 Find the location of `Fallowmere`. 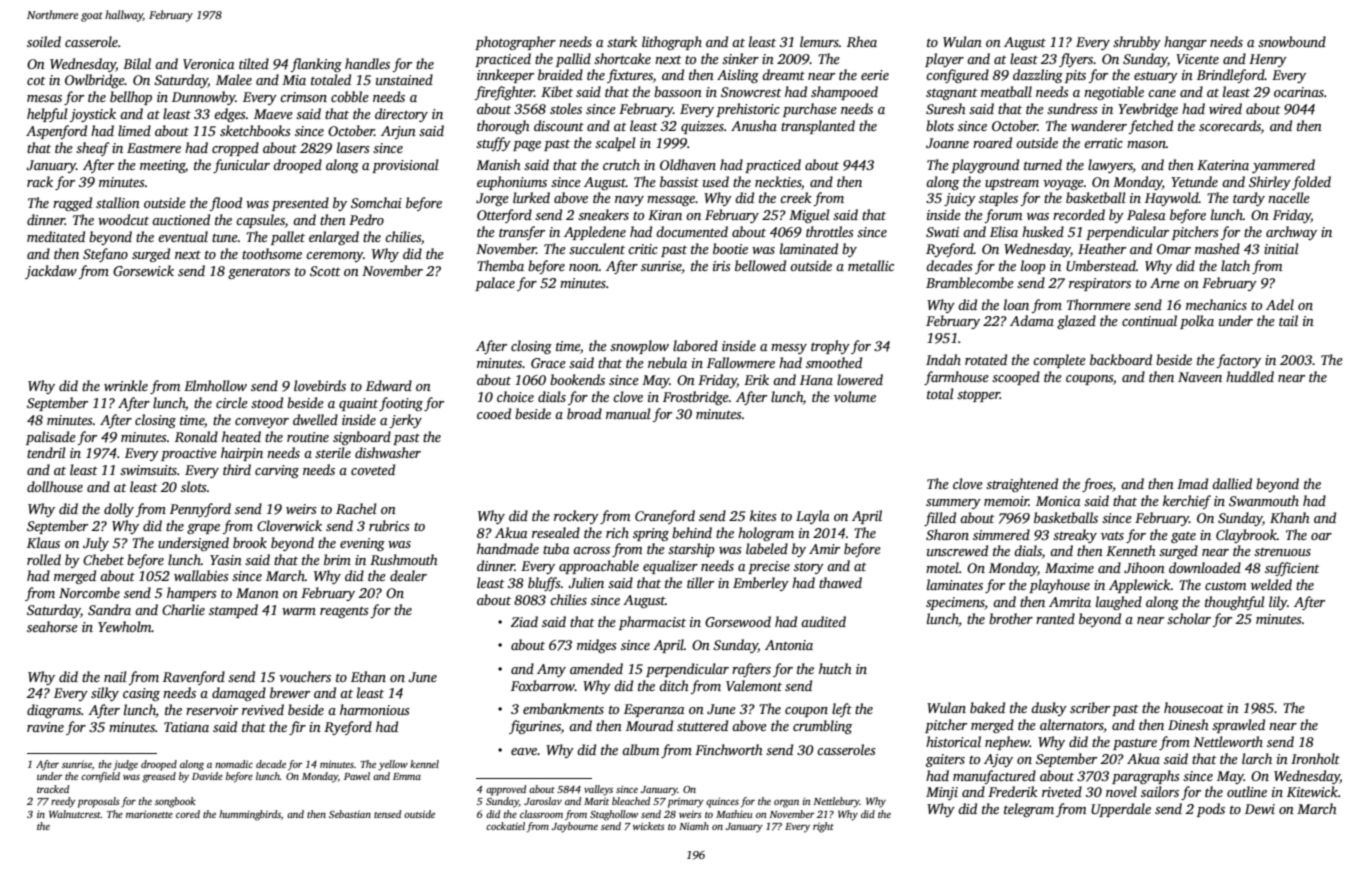

Fallowmere is located at coordinates (741, 362).
